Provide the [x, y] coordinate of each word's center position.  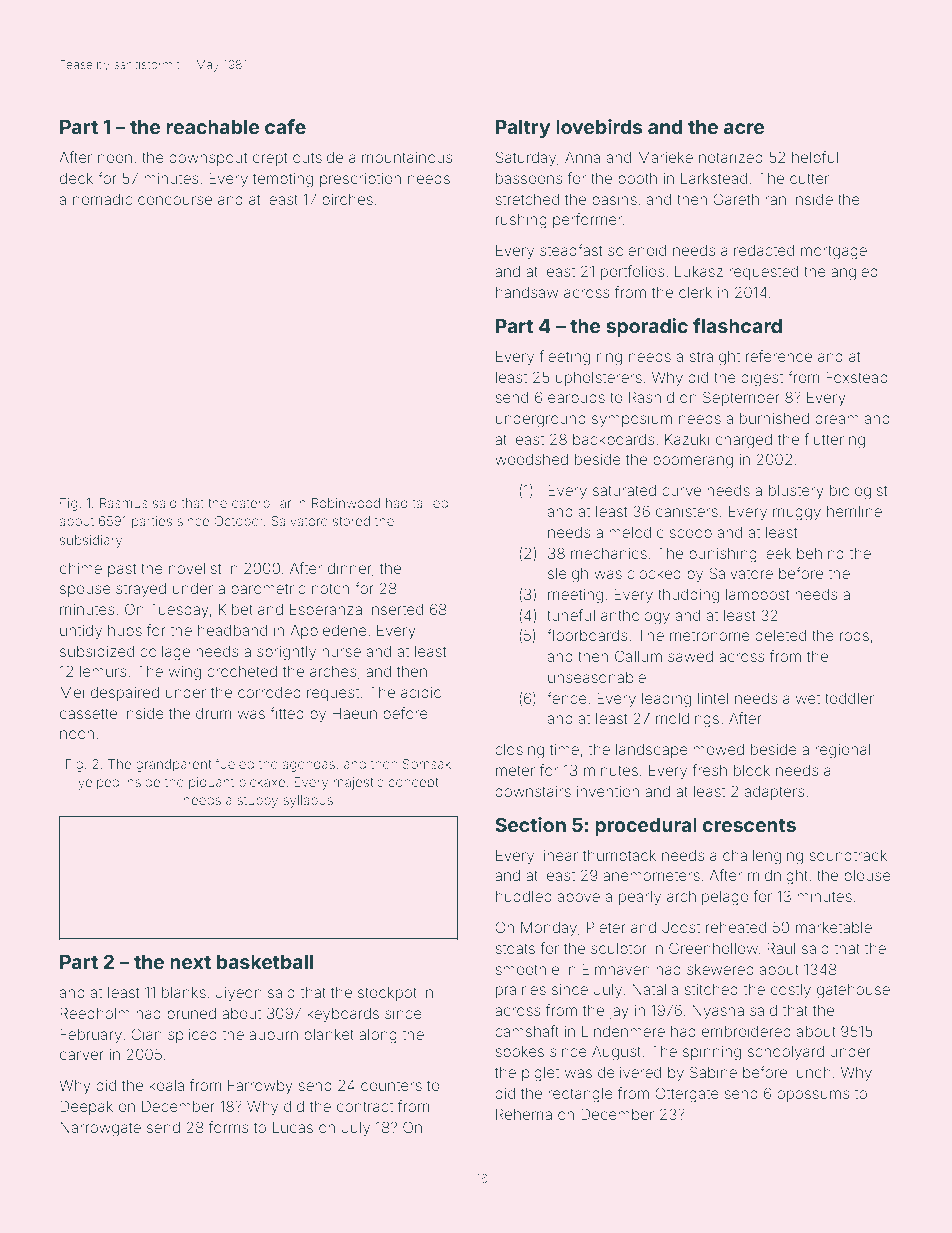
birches [347, 199]
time [564, 749]
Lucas [293, 1127]
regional [842, 751]
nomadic [102, 199]
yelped [98, 783]
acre [744, 128]
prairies [521, 991]
